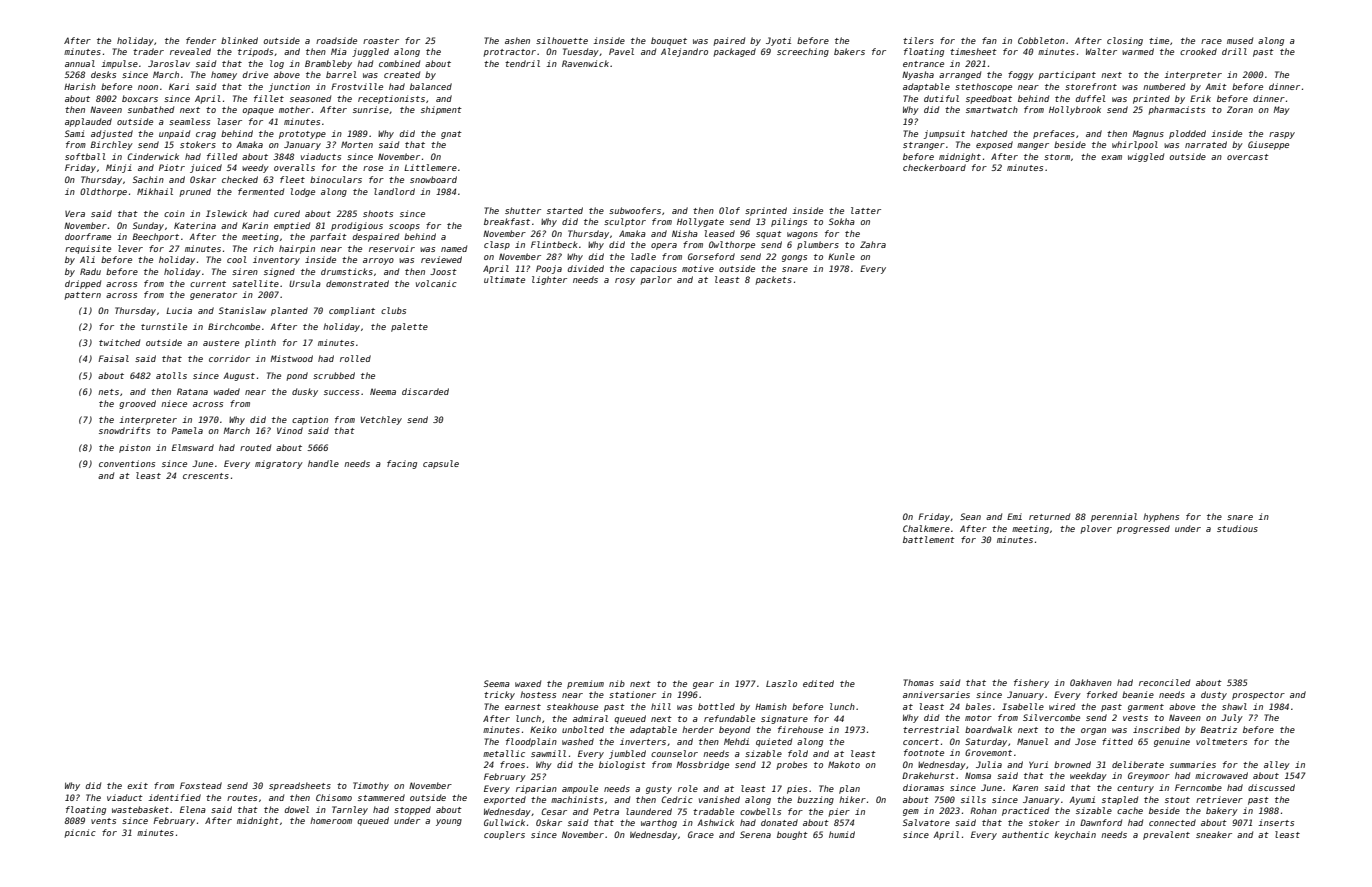 The width and height of the page is (1372, 887). What do you see at coordinates (528, 683) in the page?
I see `waxed` at bounding box center [528, 683].
